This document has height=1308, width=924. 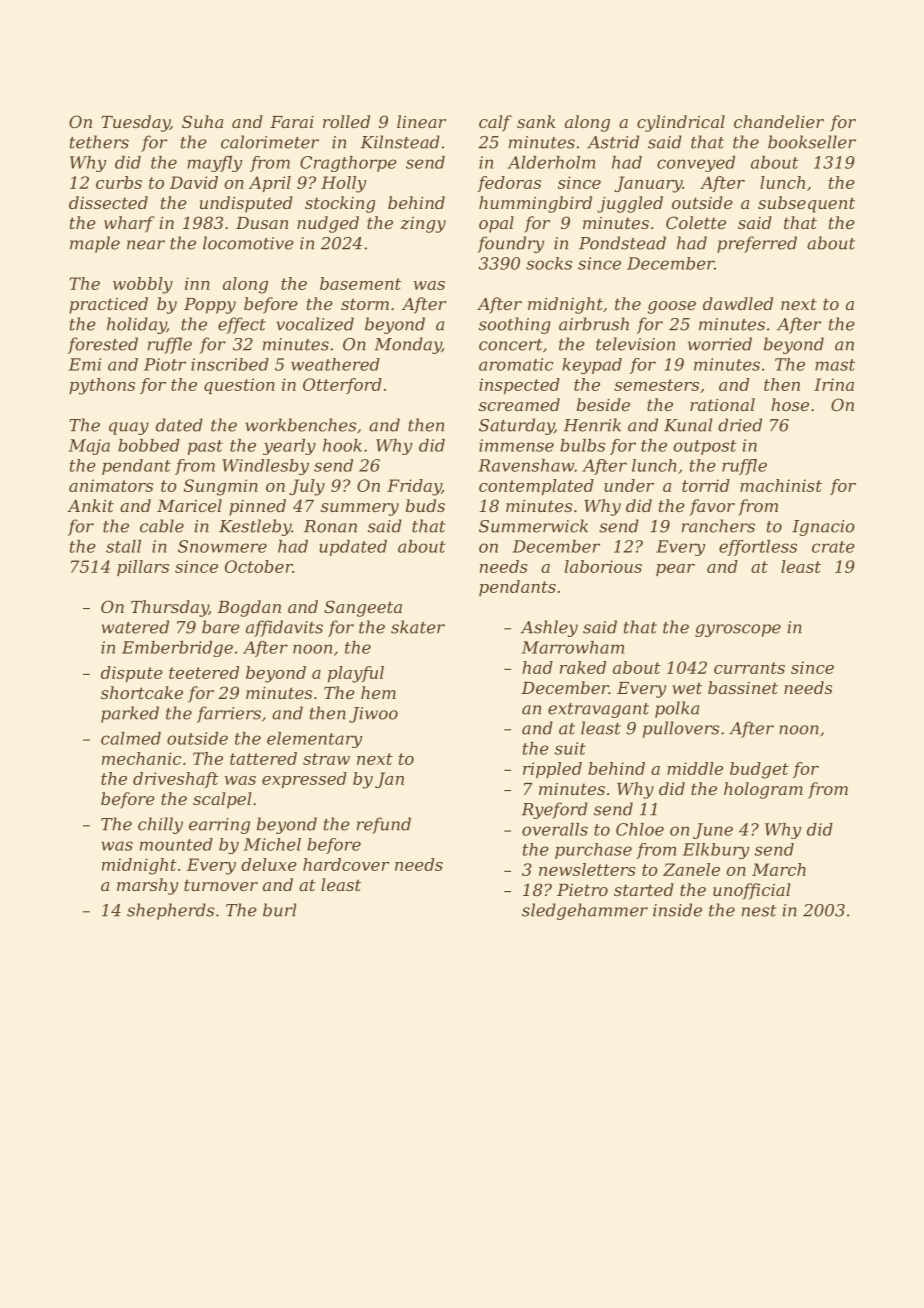 What do you see at coordinates (549, 263) in the document?
I see `socks` at bounding box center [549, 263].
